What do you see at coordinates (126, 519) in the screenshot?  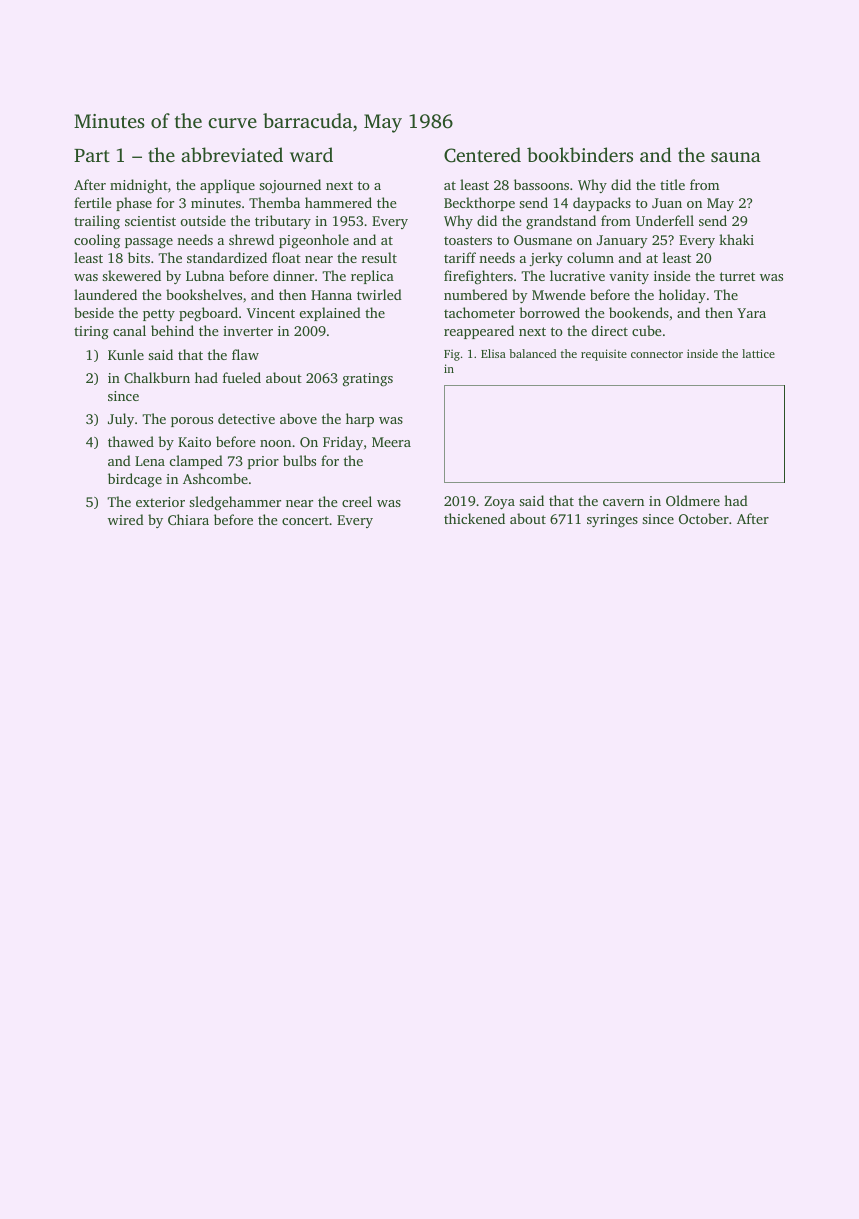 I see `wired` at bounding box center [126, 519].
